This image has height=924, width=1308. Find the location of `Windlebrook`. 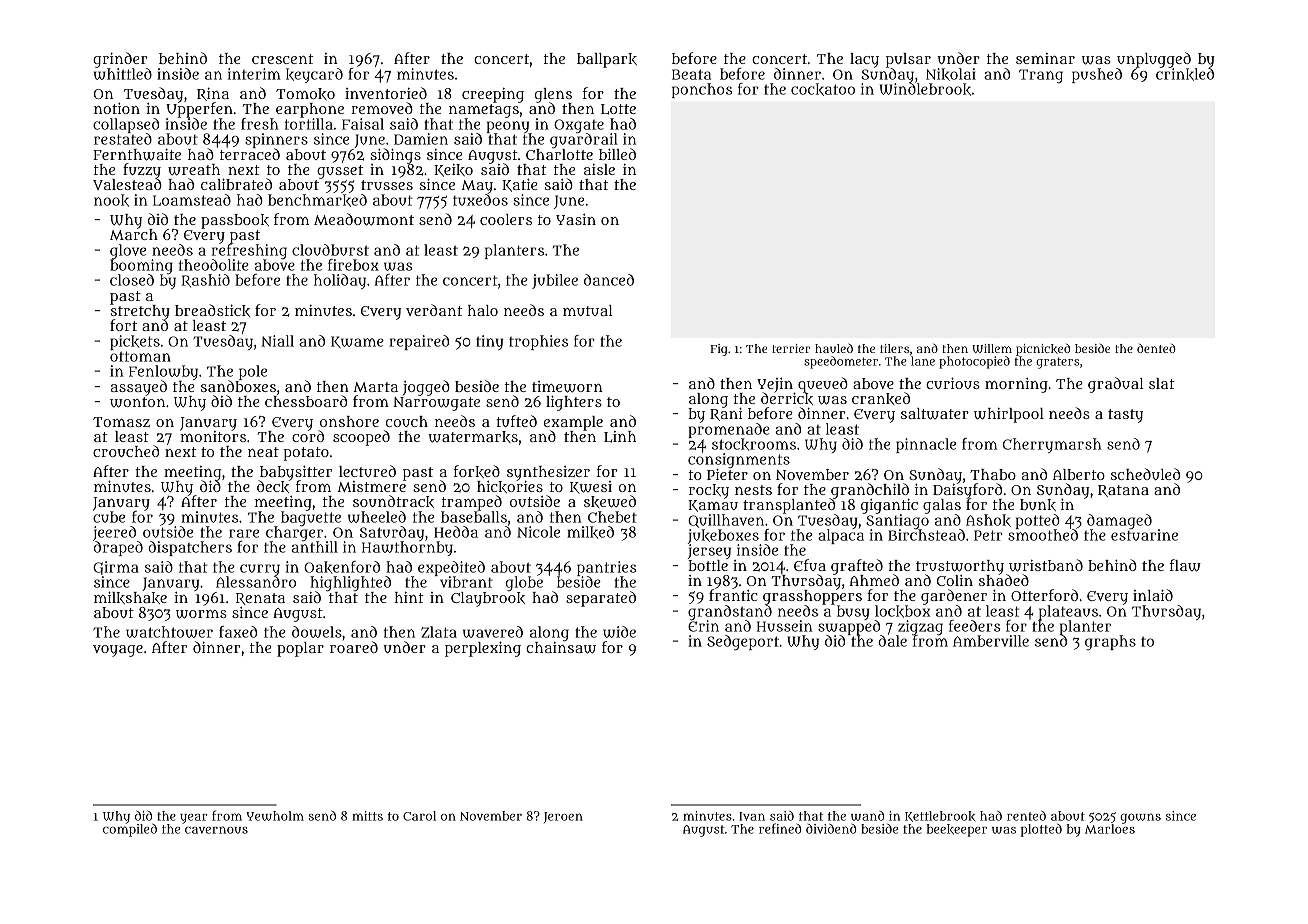

Windlebrook is located at coordinates (925, 89).
